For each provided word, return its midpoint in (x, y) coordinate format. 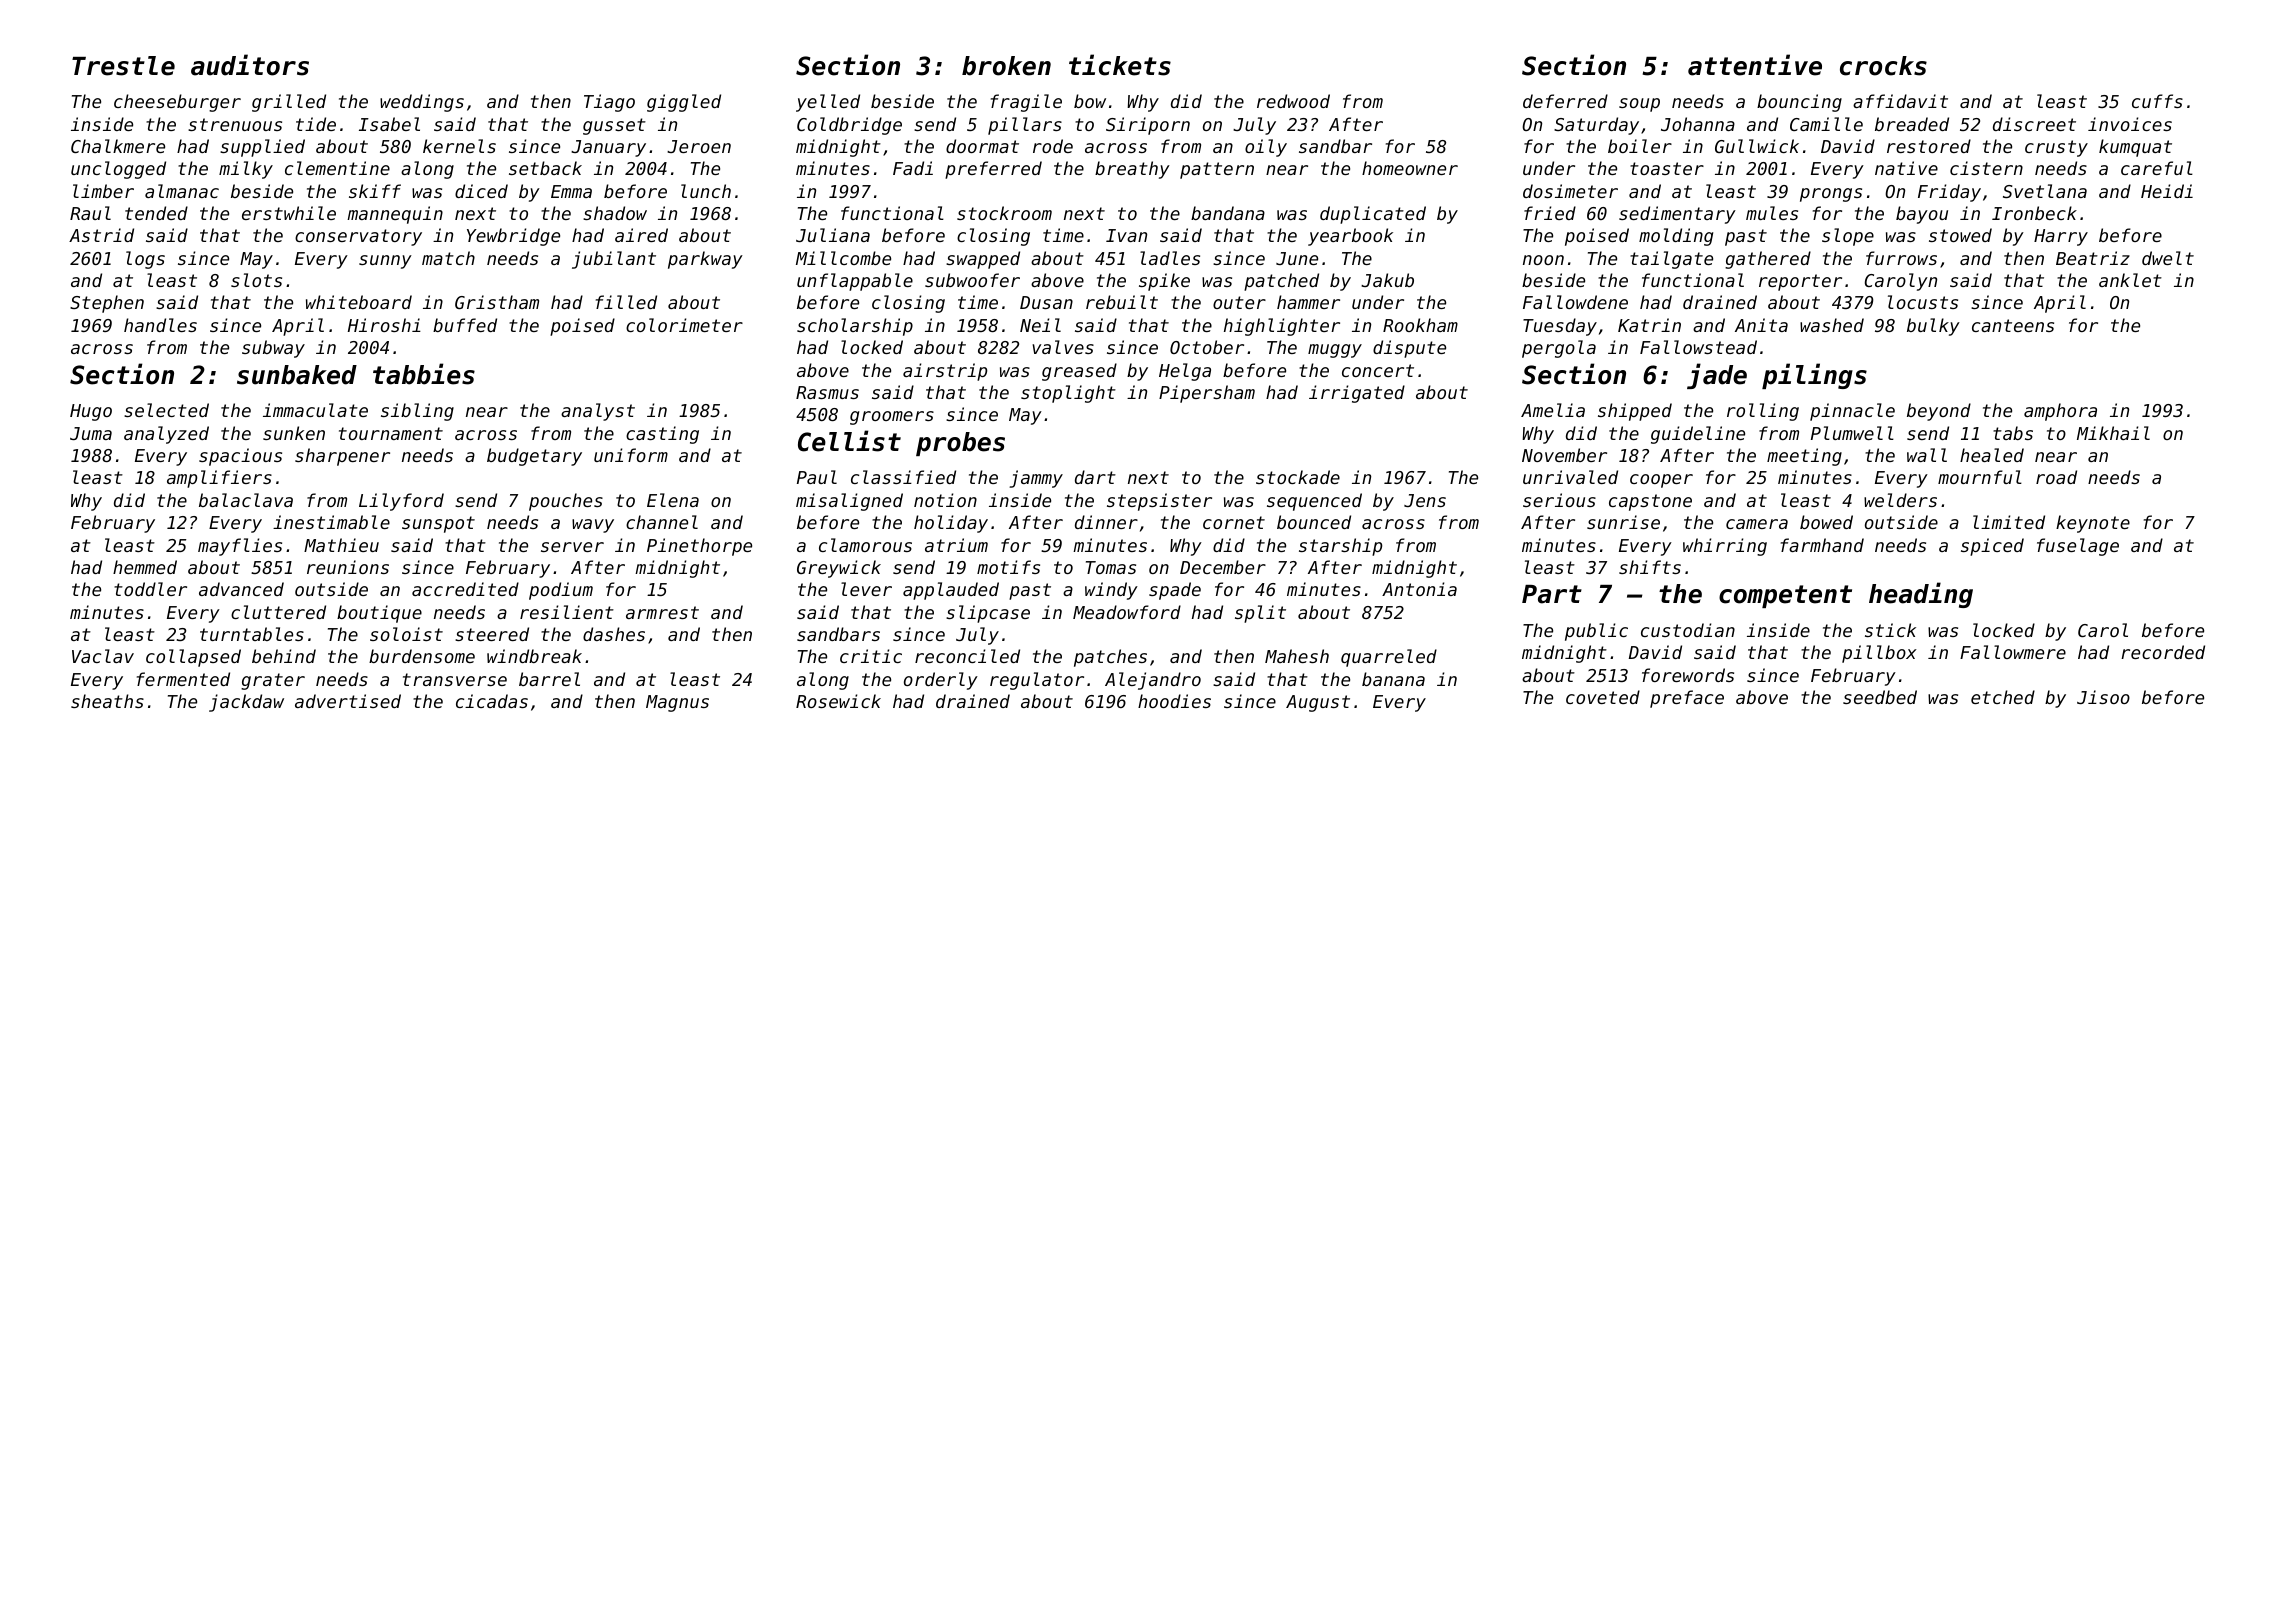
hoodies (1174, 701)
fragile (1026, 103)
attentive (1755, 65)
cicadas (492, 701)
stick (1890, 630)
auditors (250, 65)
